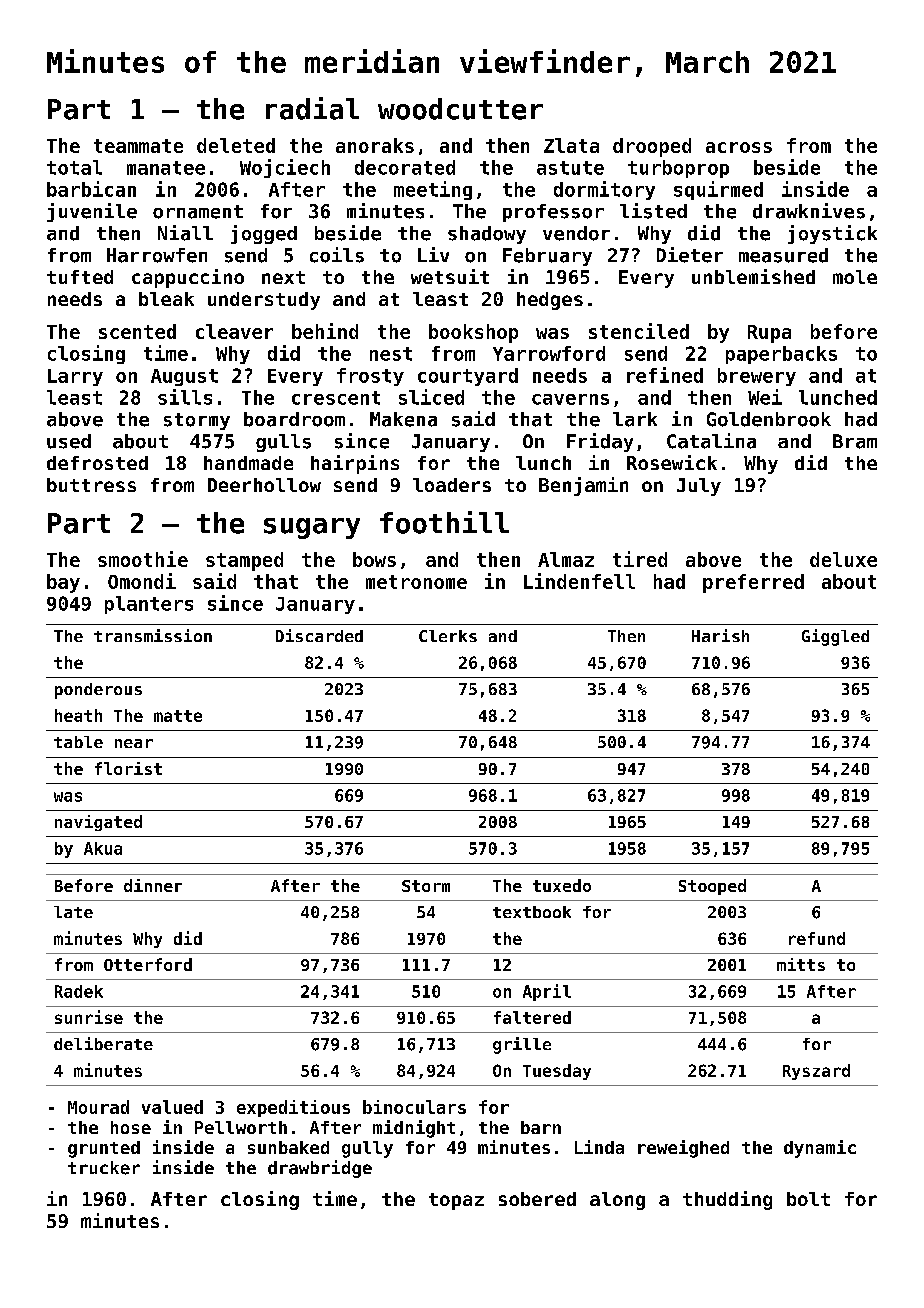  I want to click on Pellworth, so click(241, 1127).
